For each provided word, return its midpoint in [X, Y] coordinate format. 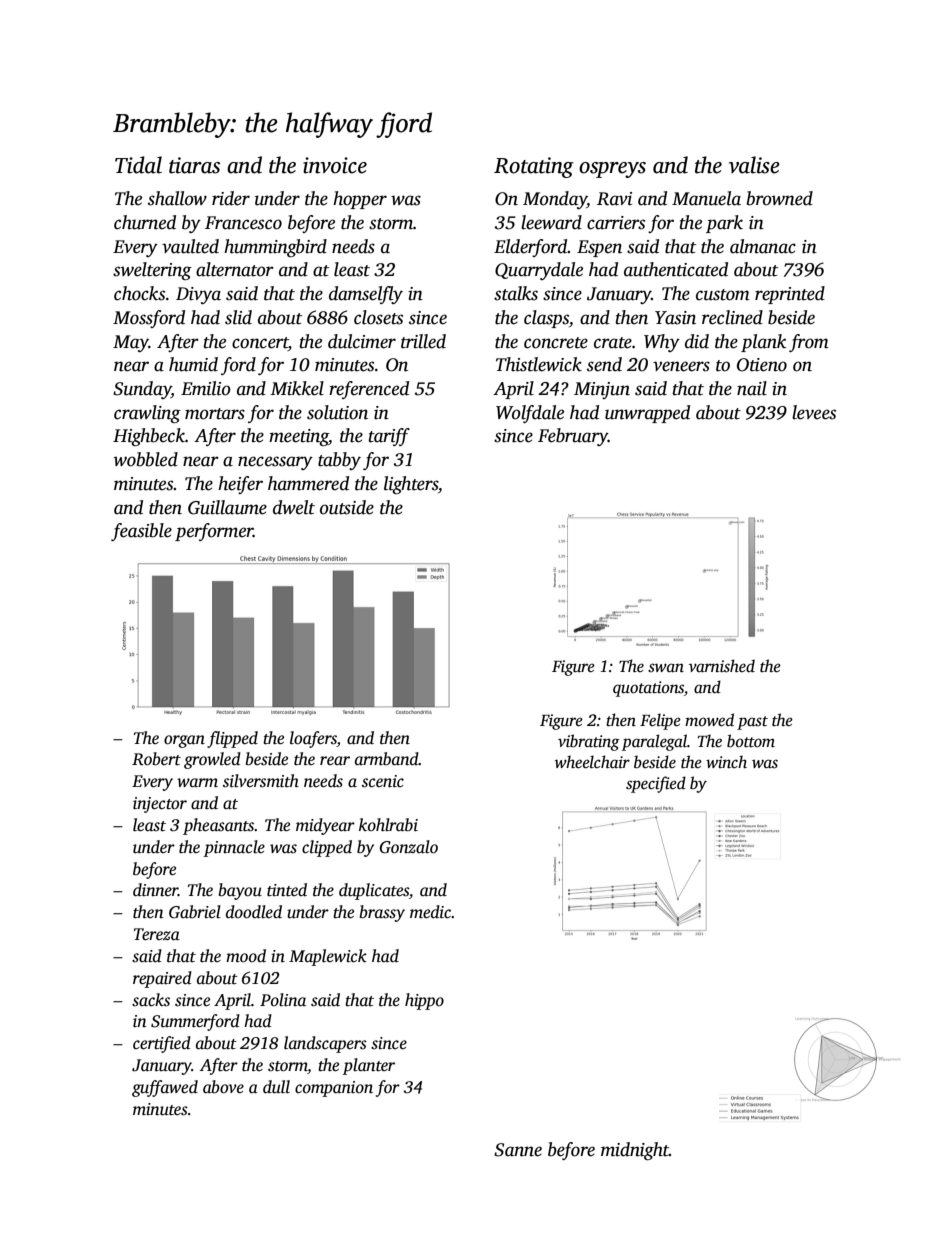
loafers [313, 739]
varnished [722, 666]
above [223, 1087]
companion [334, 1089]
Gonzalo [409, 847]
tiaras [194, 165]
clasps [546, 319]
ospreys [612, 170]
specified [656, 784]
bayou [240, 891]
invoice [335, 165]
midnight [635, 1151]
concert [260, 343]
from [809, 343]
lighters [411, 485]
